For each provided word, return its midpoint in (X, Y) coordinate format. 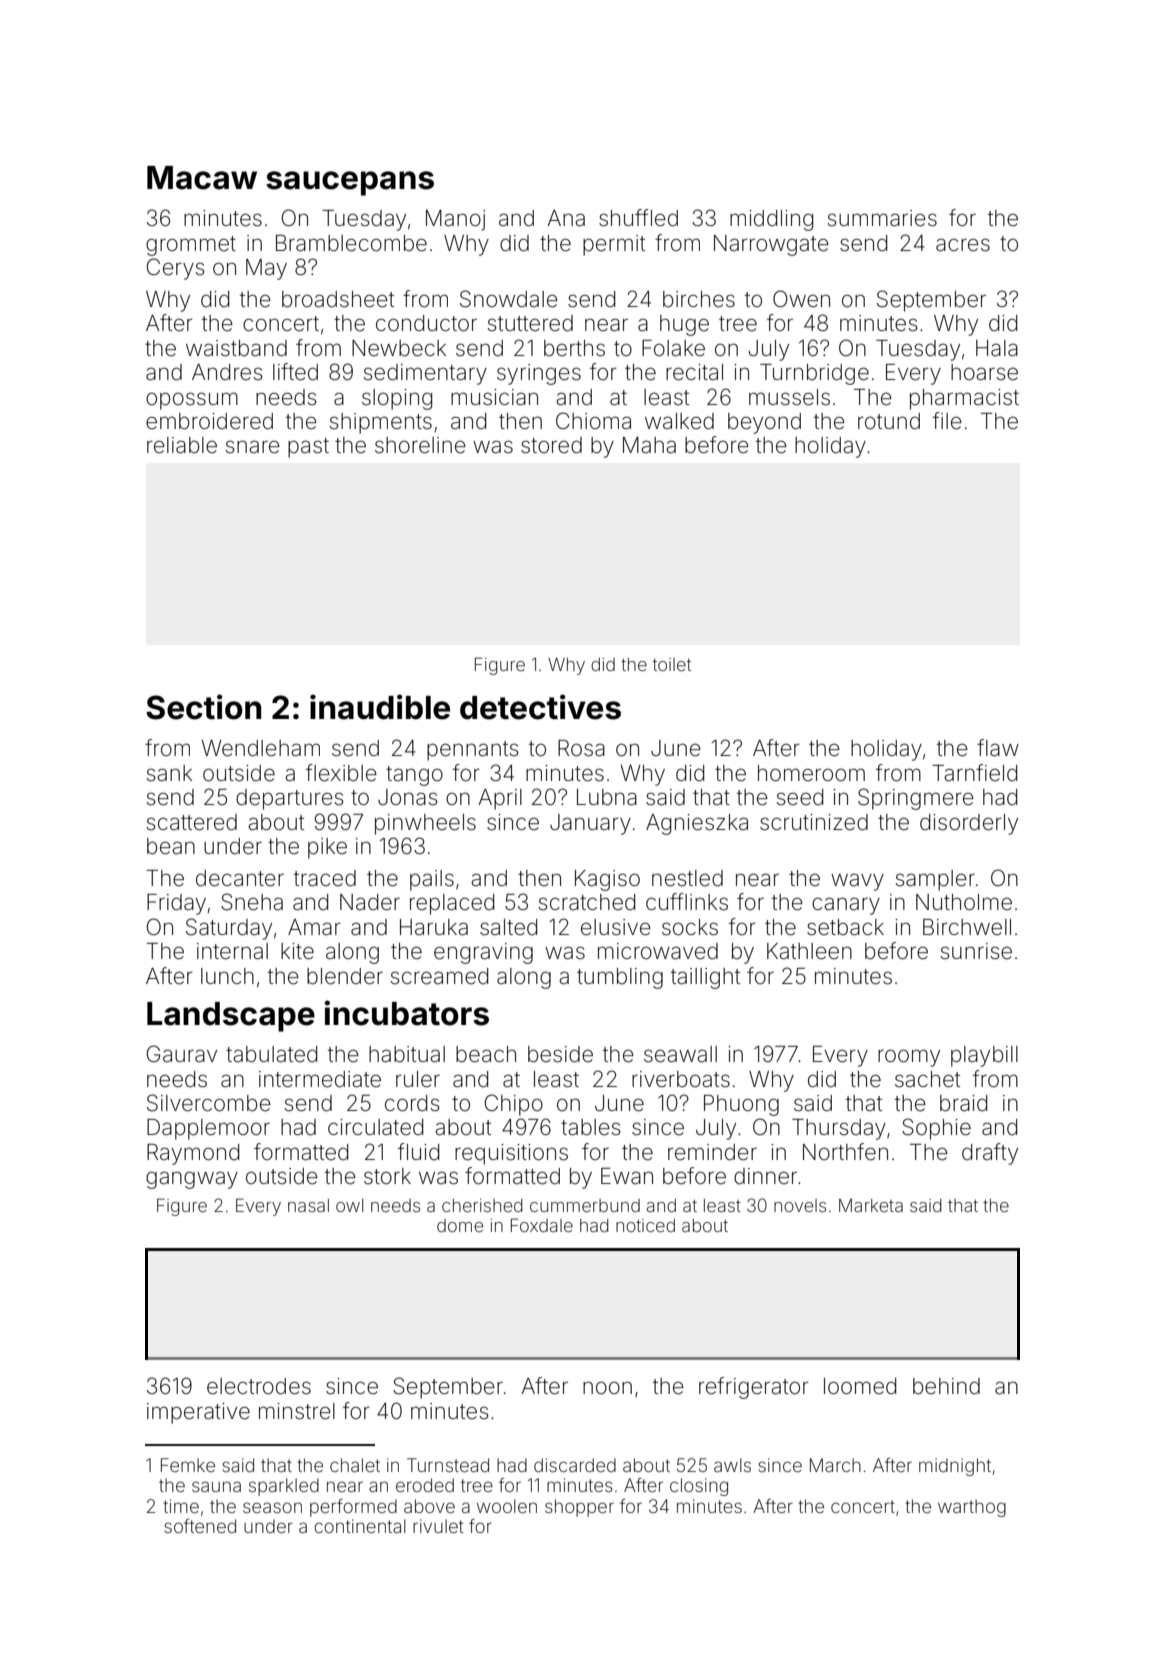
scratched (587, 902)
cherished (482, 1205)
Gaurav (182, 1054)
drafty (990, 1154)
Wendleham (260, 748)
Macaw (202, 178)
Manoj (455, 220)
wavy (857, 882)
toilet (672, 664)
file (947, 421)
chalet (355, 1465)
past (308, 448)
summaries (882, 218)
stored (551, 445)
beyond (764, 423)
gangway (192, 1180)
